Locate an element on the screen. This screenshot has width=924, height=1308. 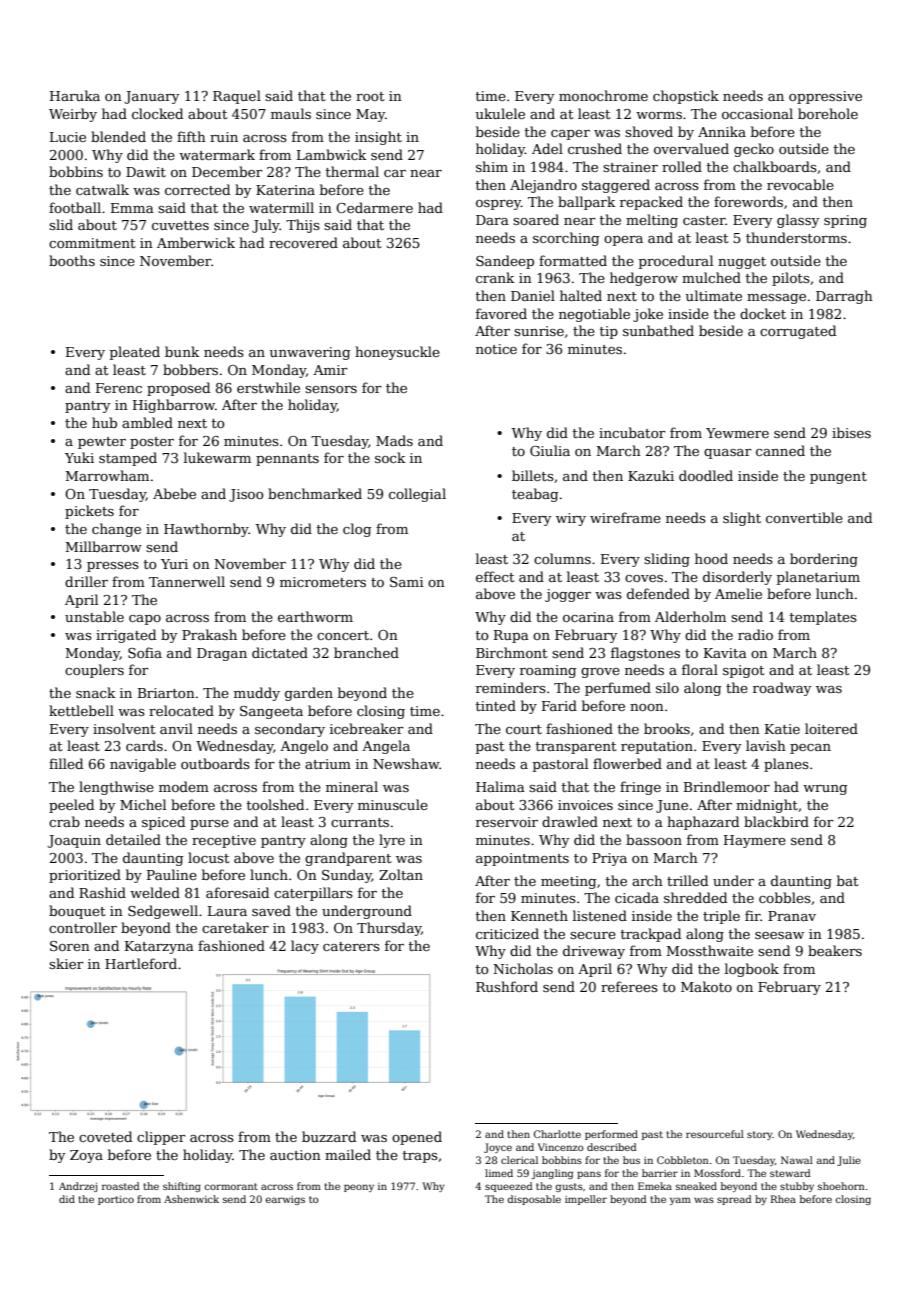
oppressive is located at coordinates (825, 97).
